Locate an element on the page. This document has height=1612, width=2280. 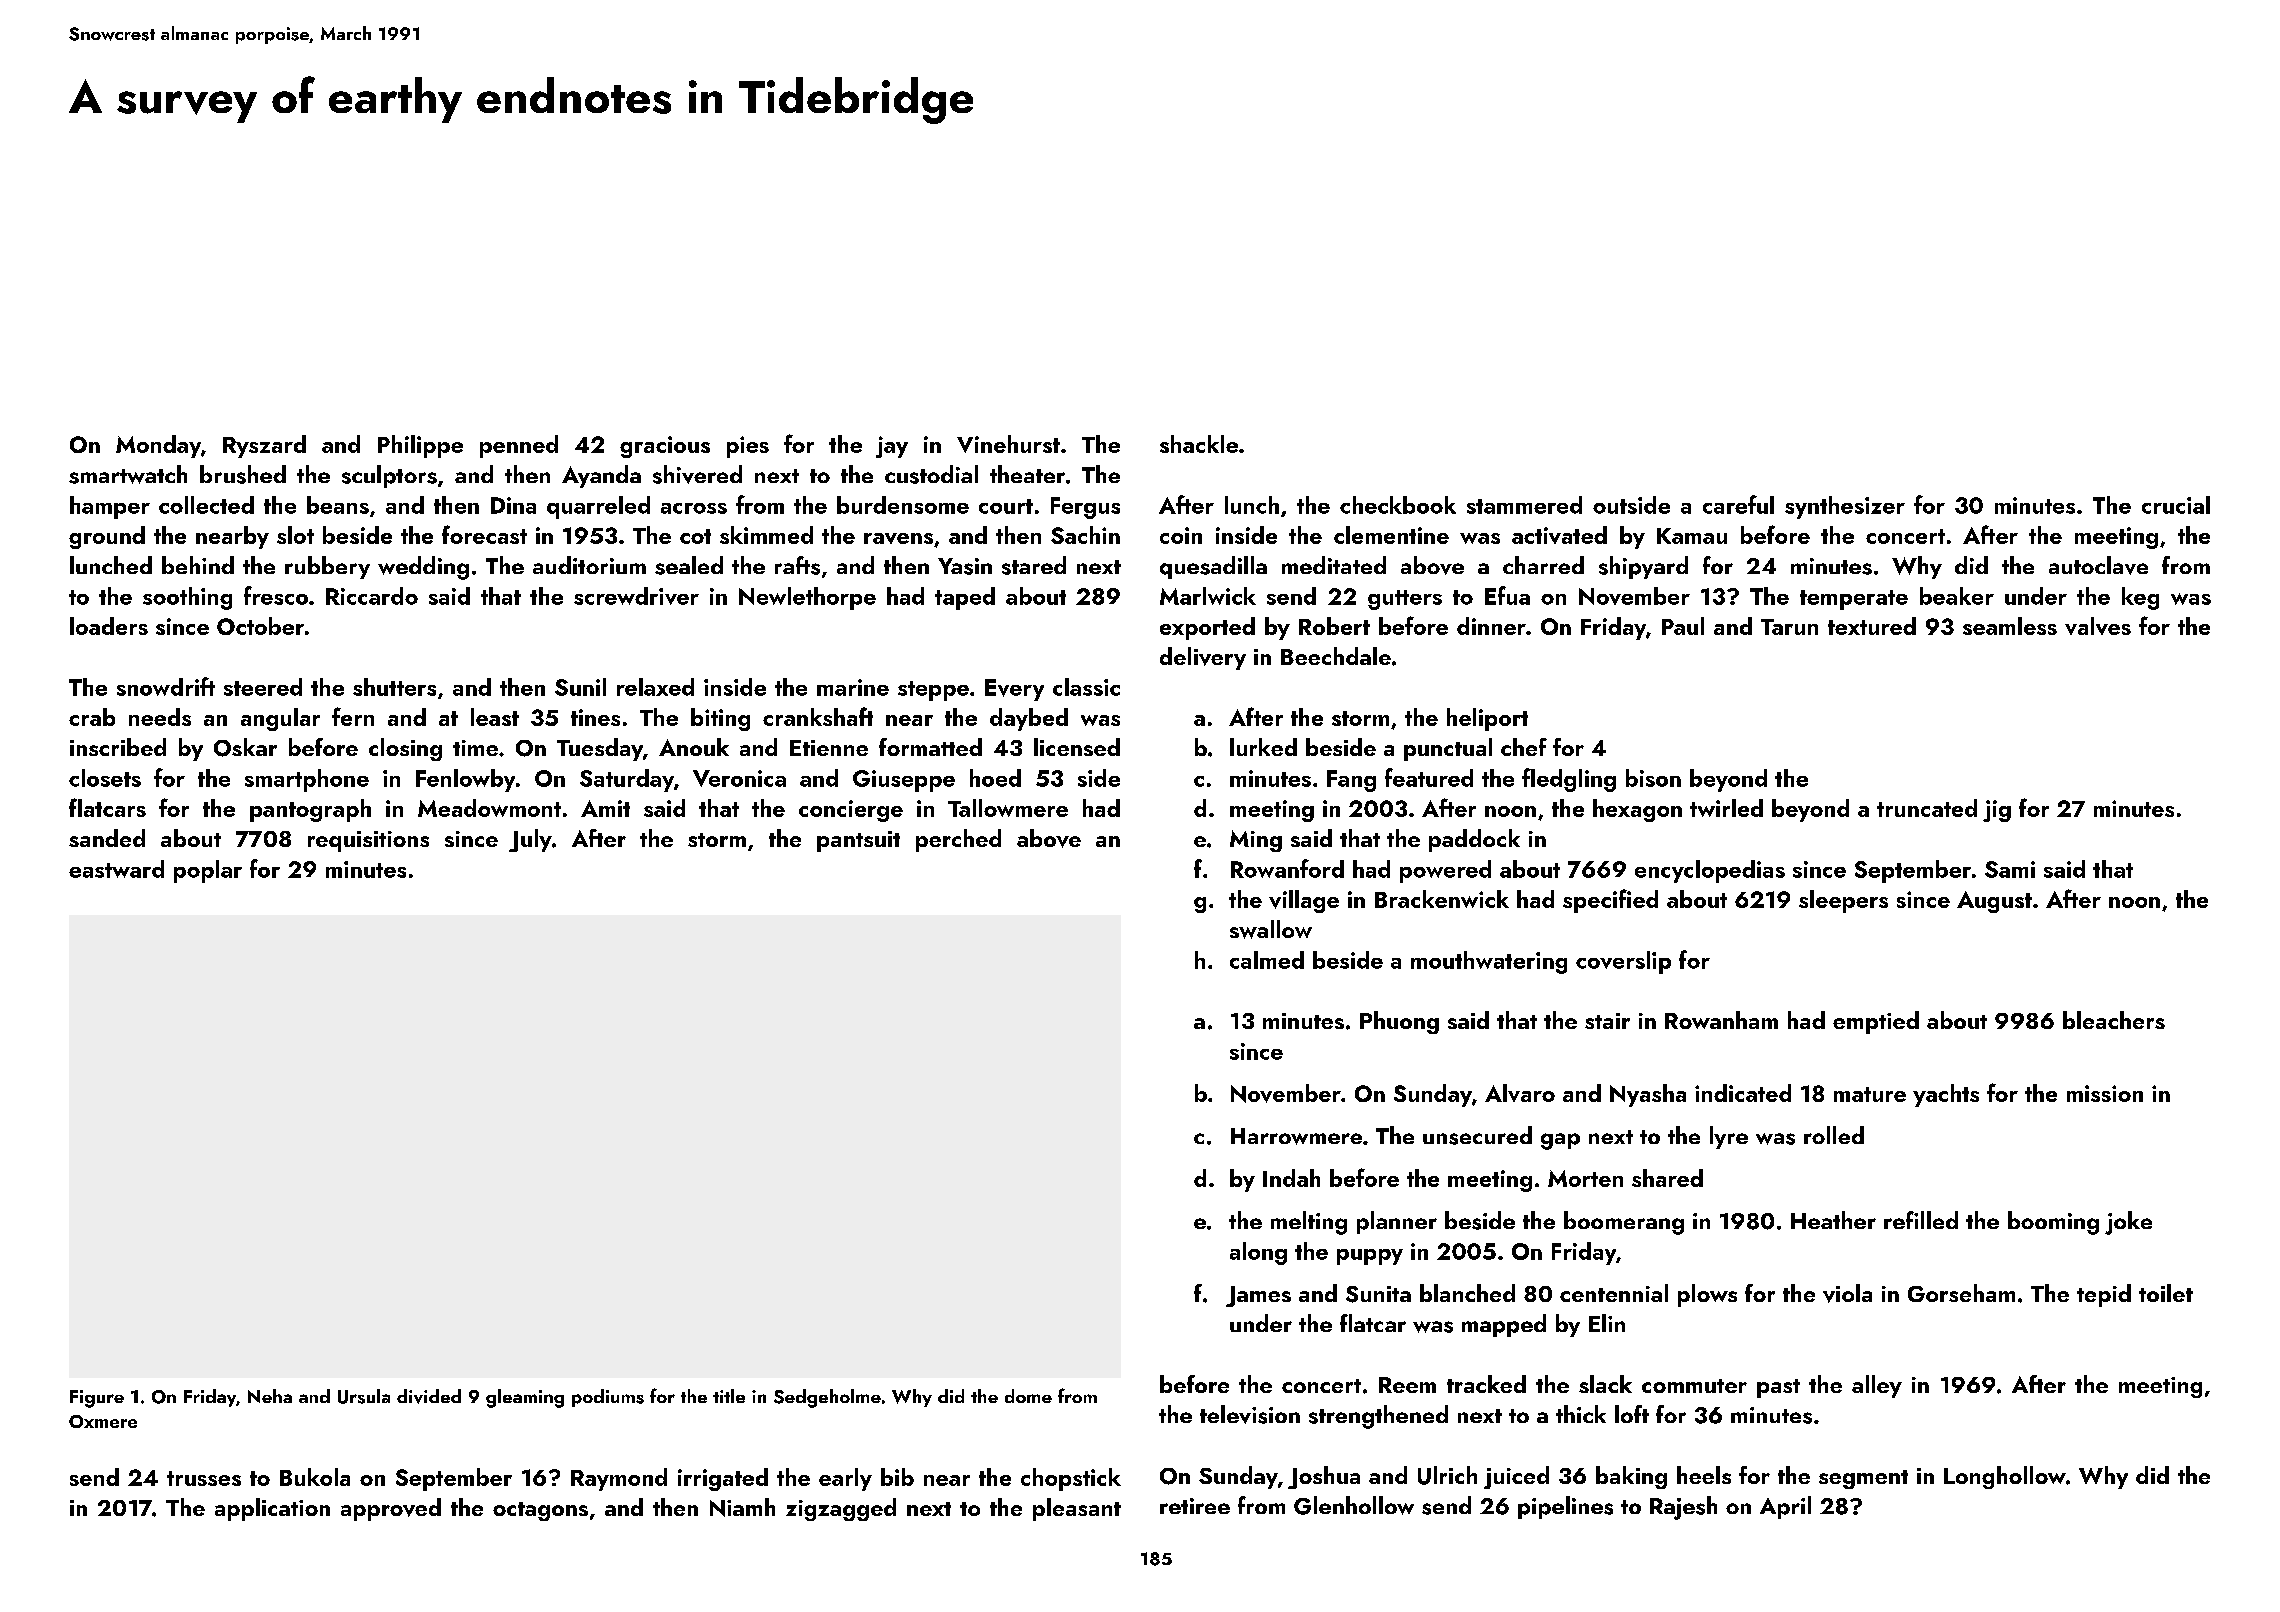
application is located at coordinates (272, 1509).
